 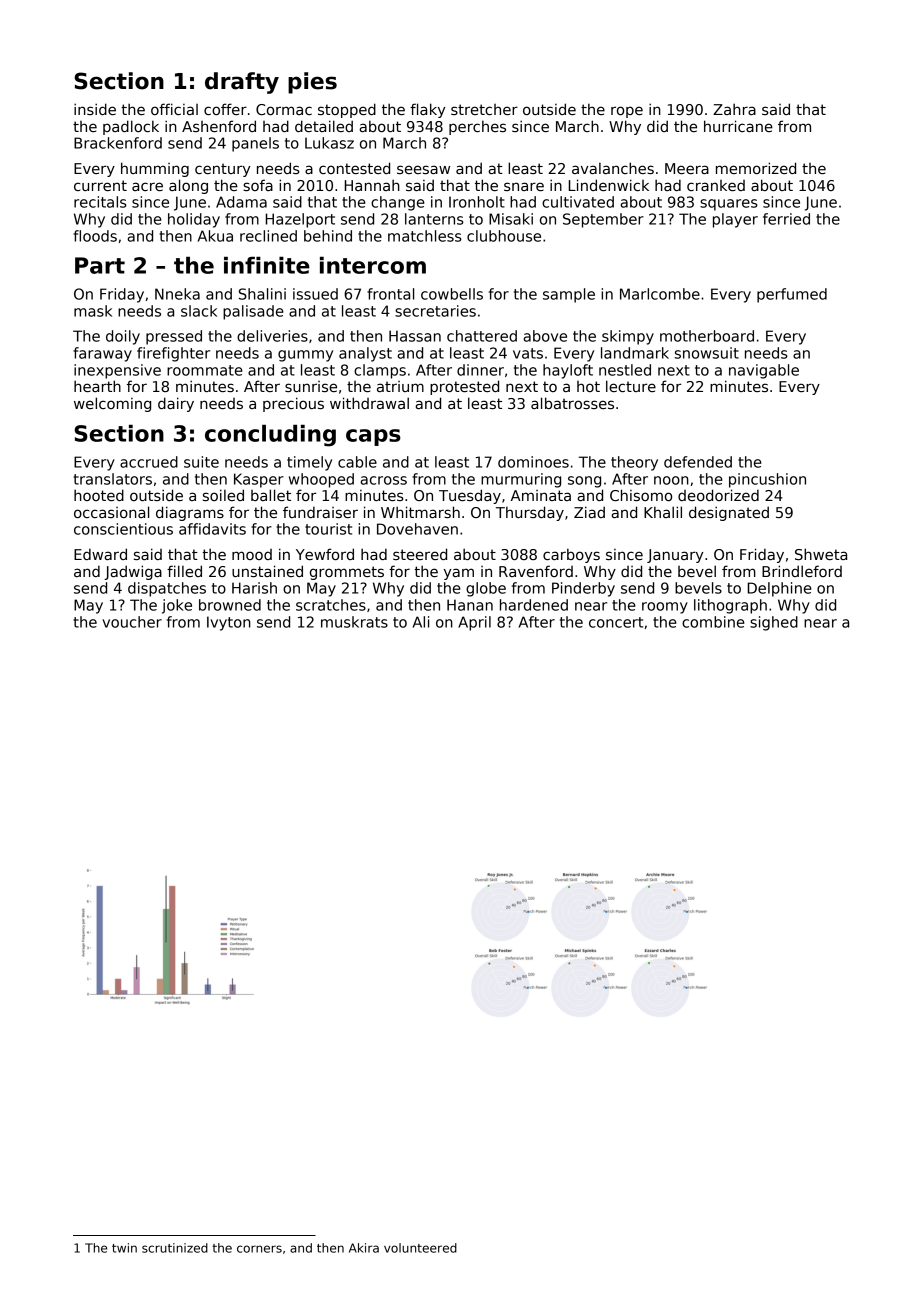 I want to click on Zahra, so click(x=734, y=109).
